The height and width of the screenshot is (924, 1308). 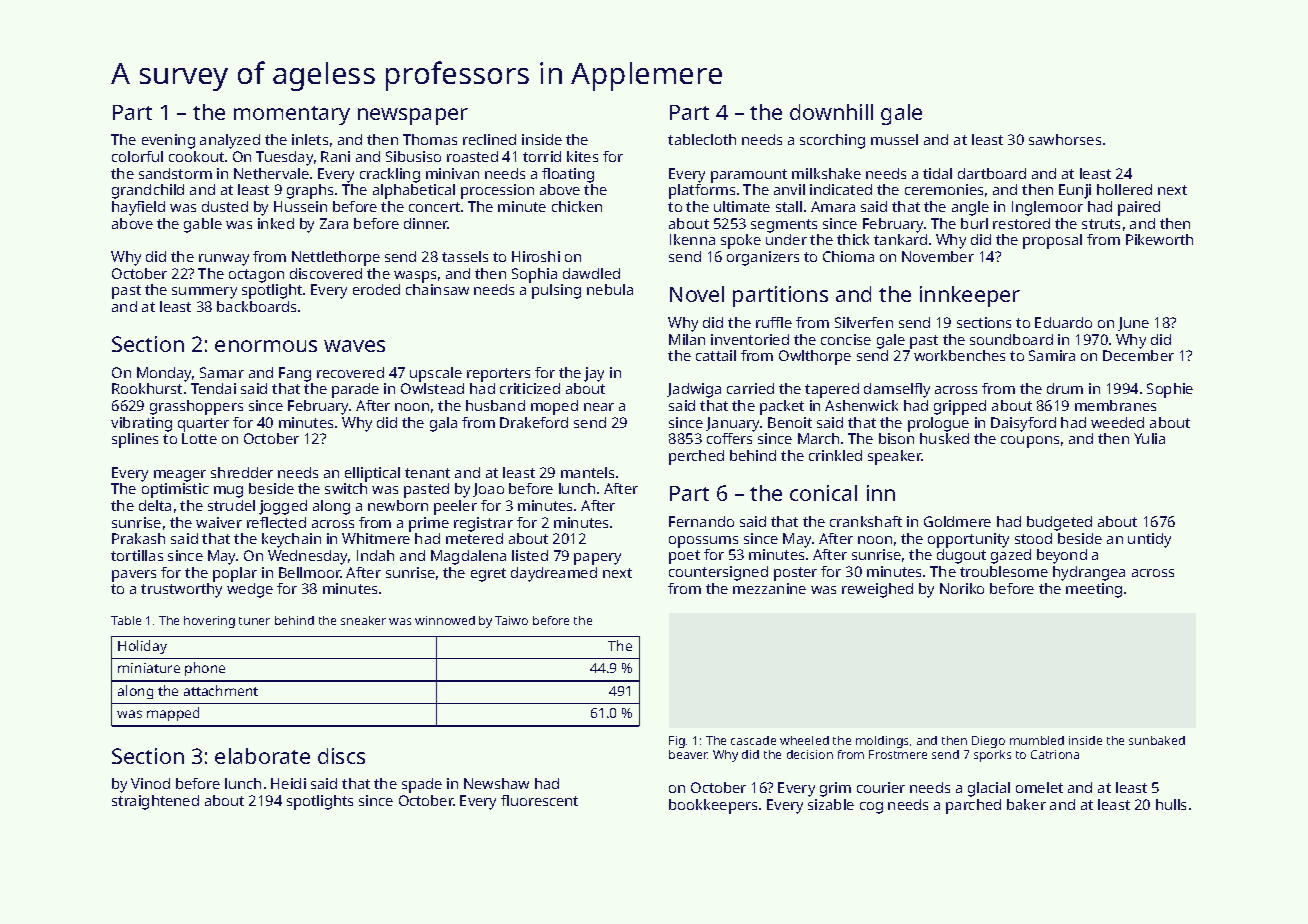 I want to click on downhill, so click(x=831, y=112).
